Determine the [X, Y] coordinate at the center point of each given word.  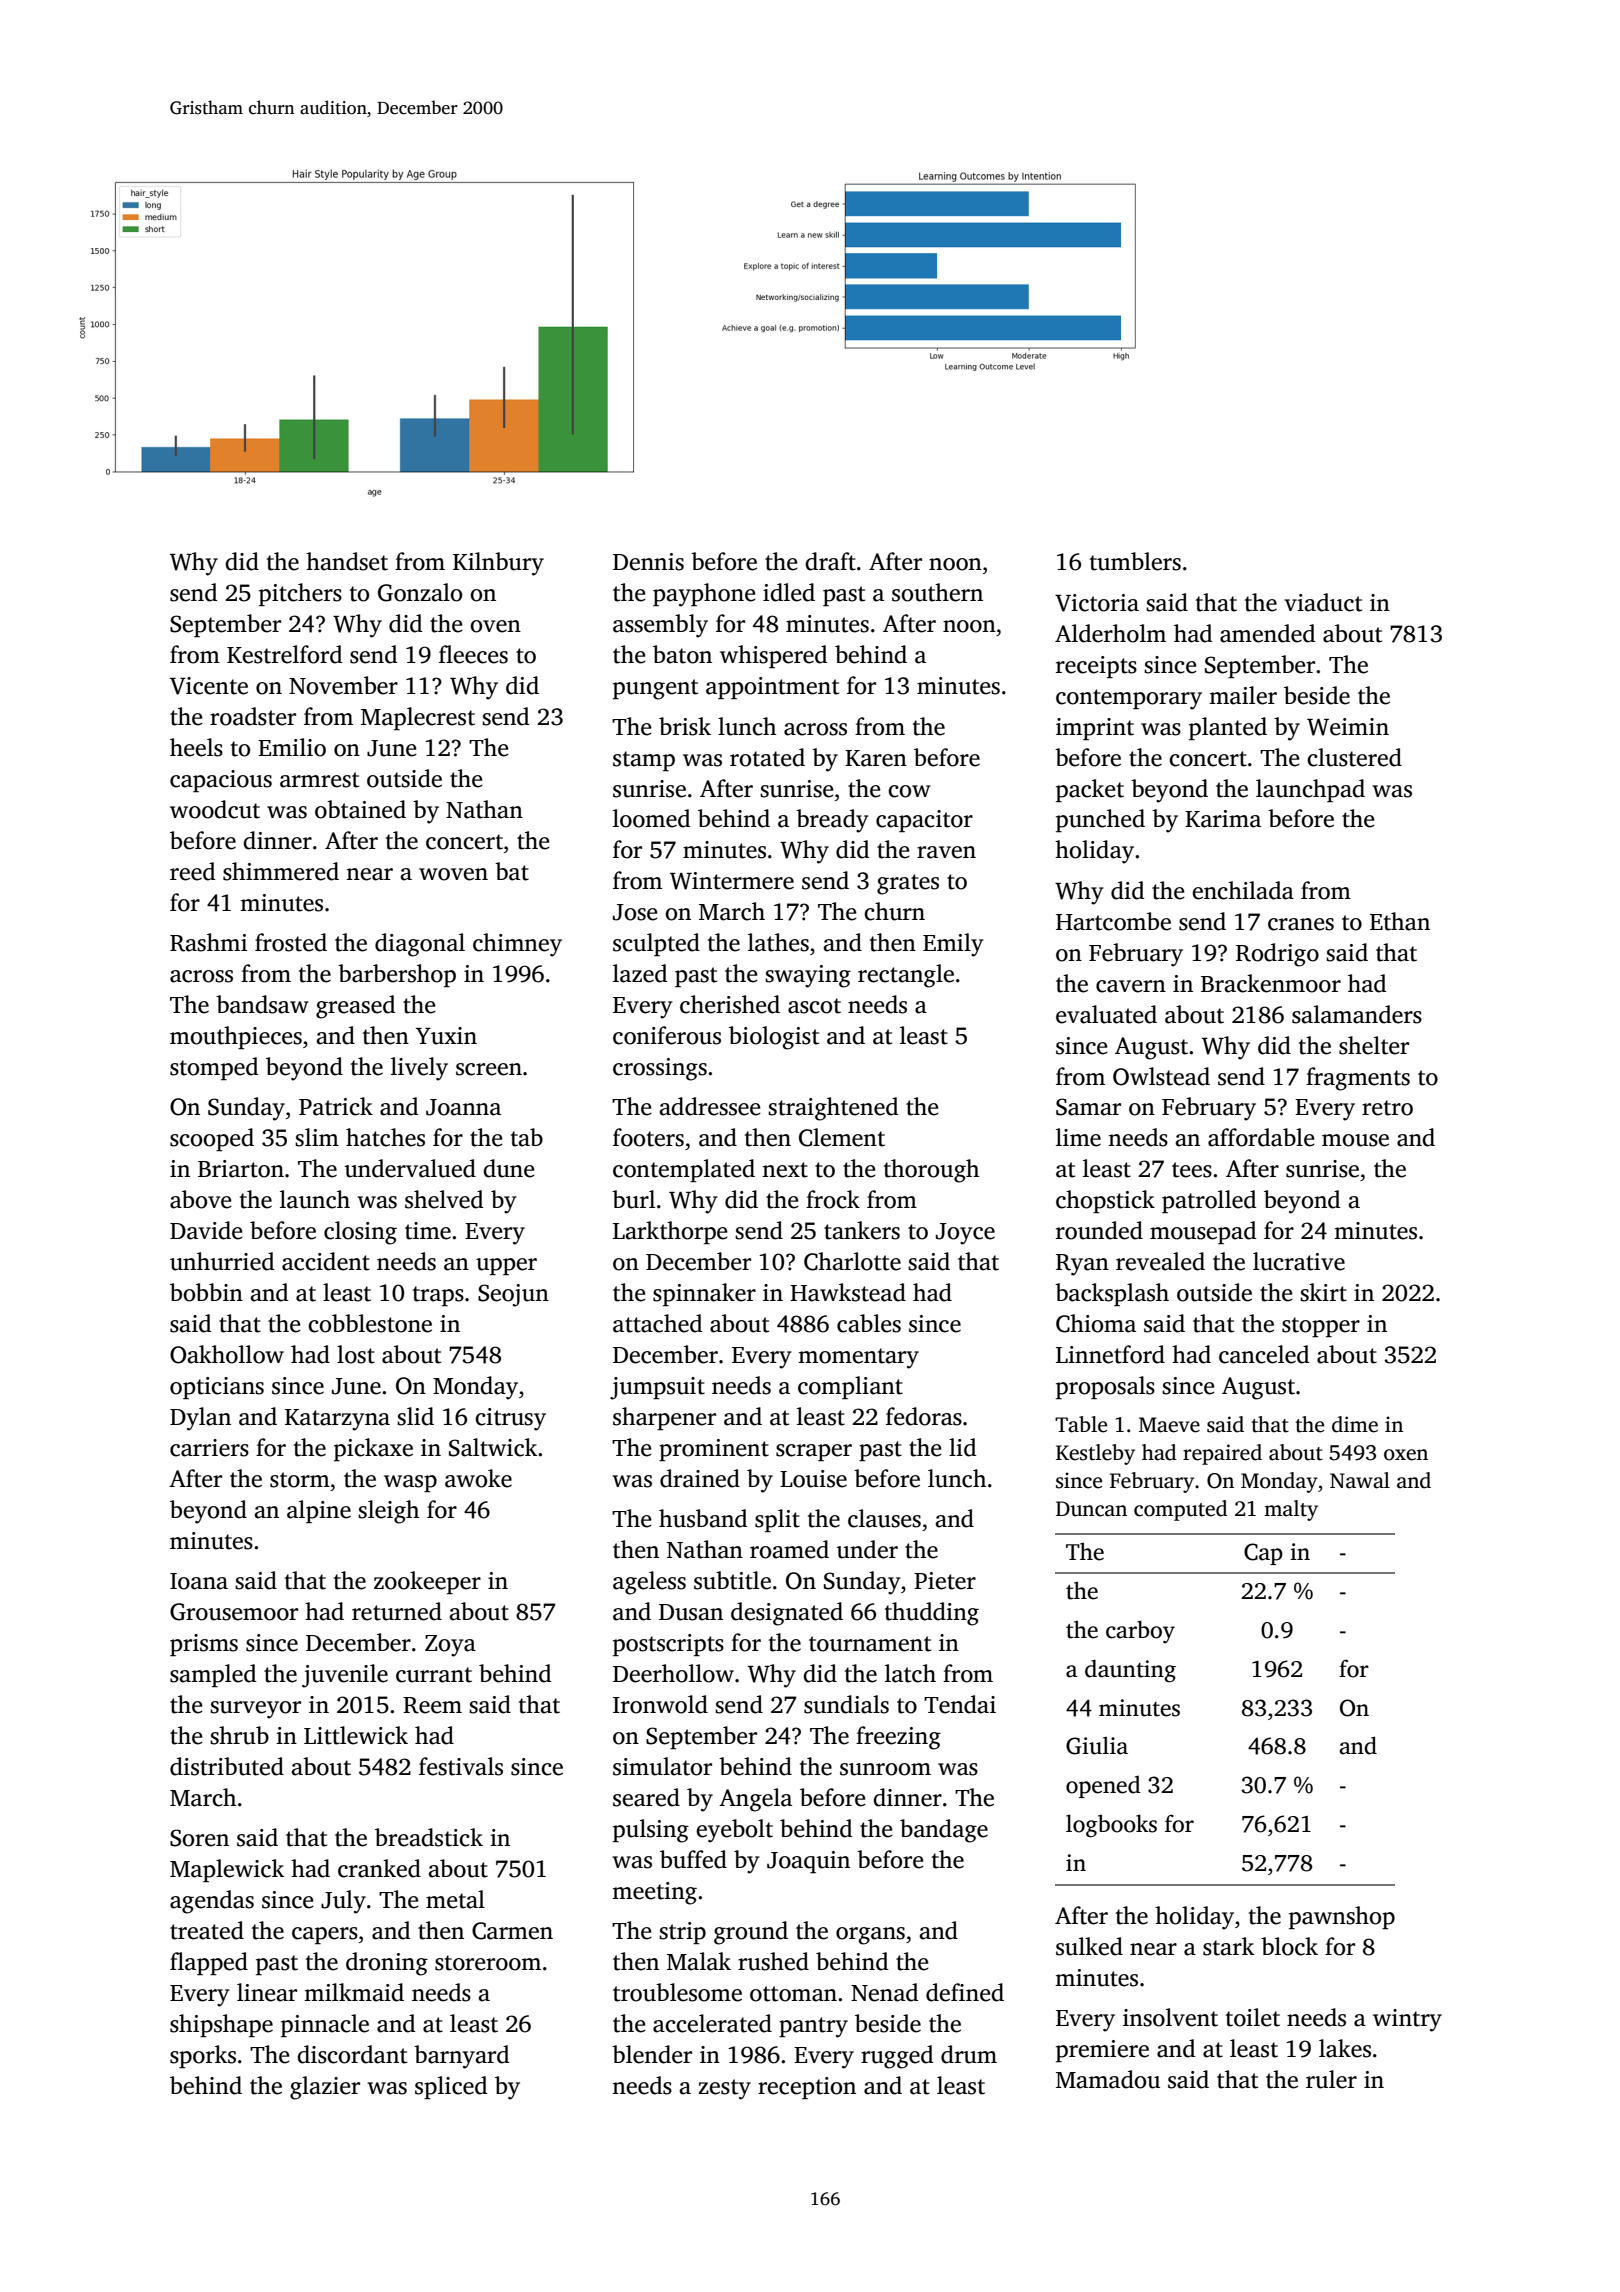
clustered [1354, 757]
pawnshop [1342, 1917]
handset [347, 561]
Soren [199, 1838]
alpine [319, 1511]
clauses [884, 1518]
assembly [660, 626]
